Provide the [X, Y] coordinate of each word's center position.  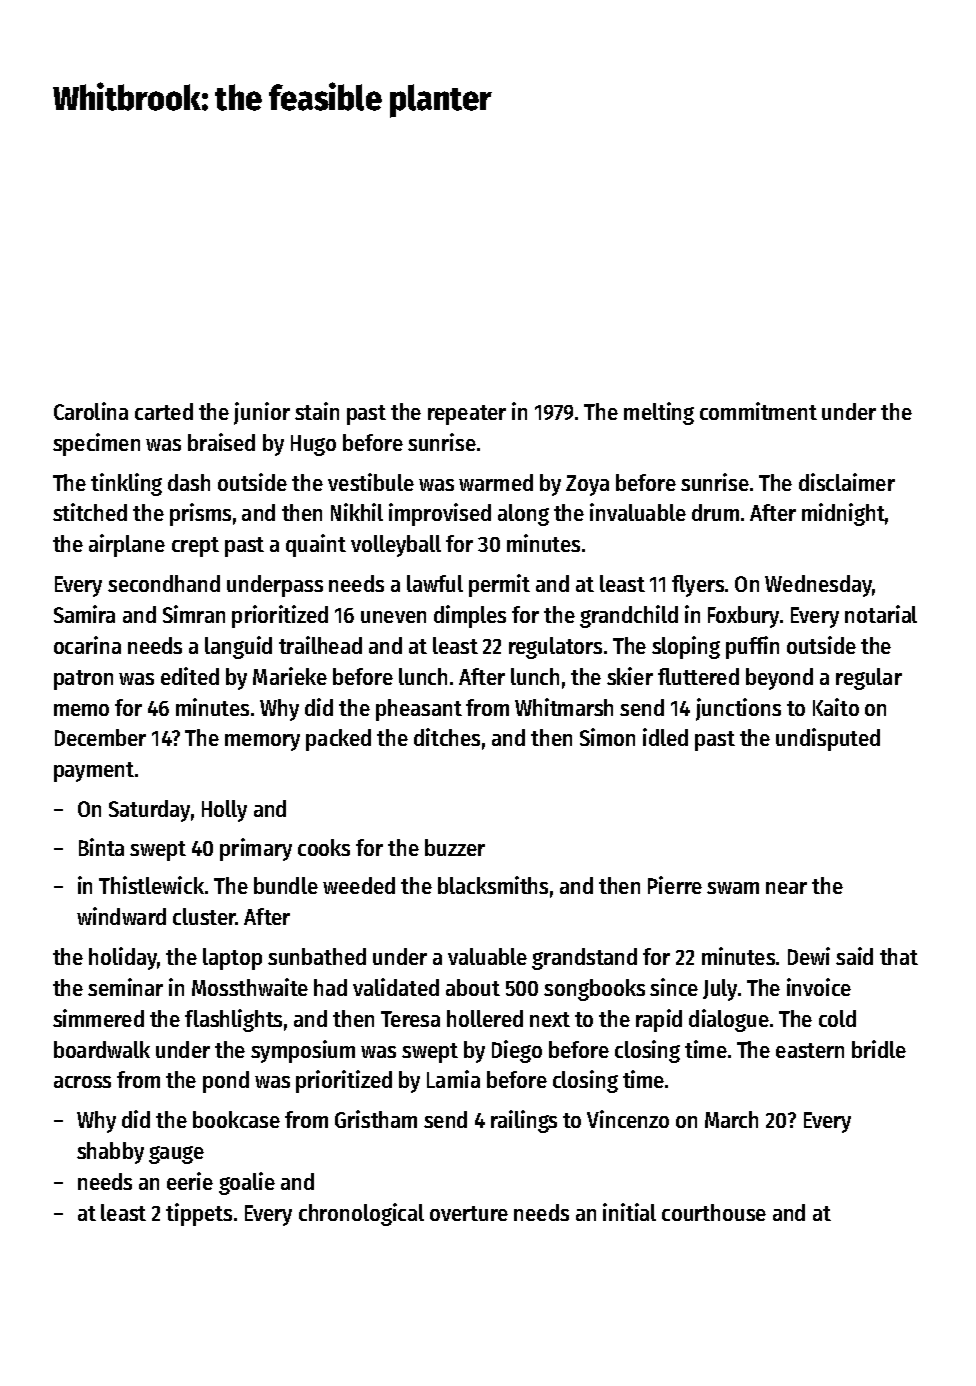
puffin [752, 647]
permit [499, 585]
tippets [199, 1214]
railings [524, 1121]
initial [629, 1212]
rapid [659, 1020]
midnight [843, 514]
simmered [98, 1018]
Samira [84, 614]
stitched [90, 512]
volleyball [396, 546]
